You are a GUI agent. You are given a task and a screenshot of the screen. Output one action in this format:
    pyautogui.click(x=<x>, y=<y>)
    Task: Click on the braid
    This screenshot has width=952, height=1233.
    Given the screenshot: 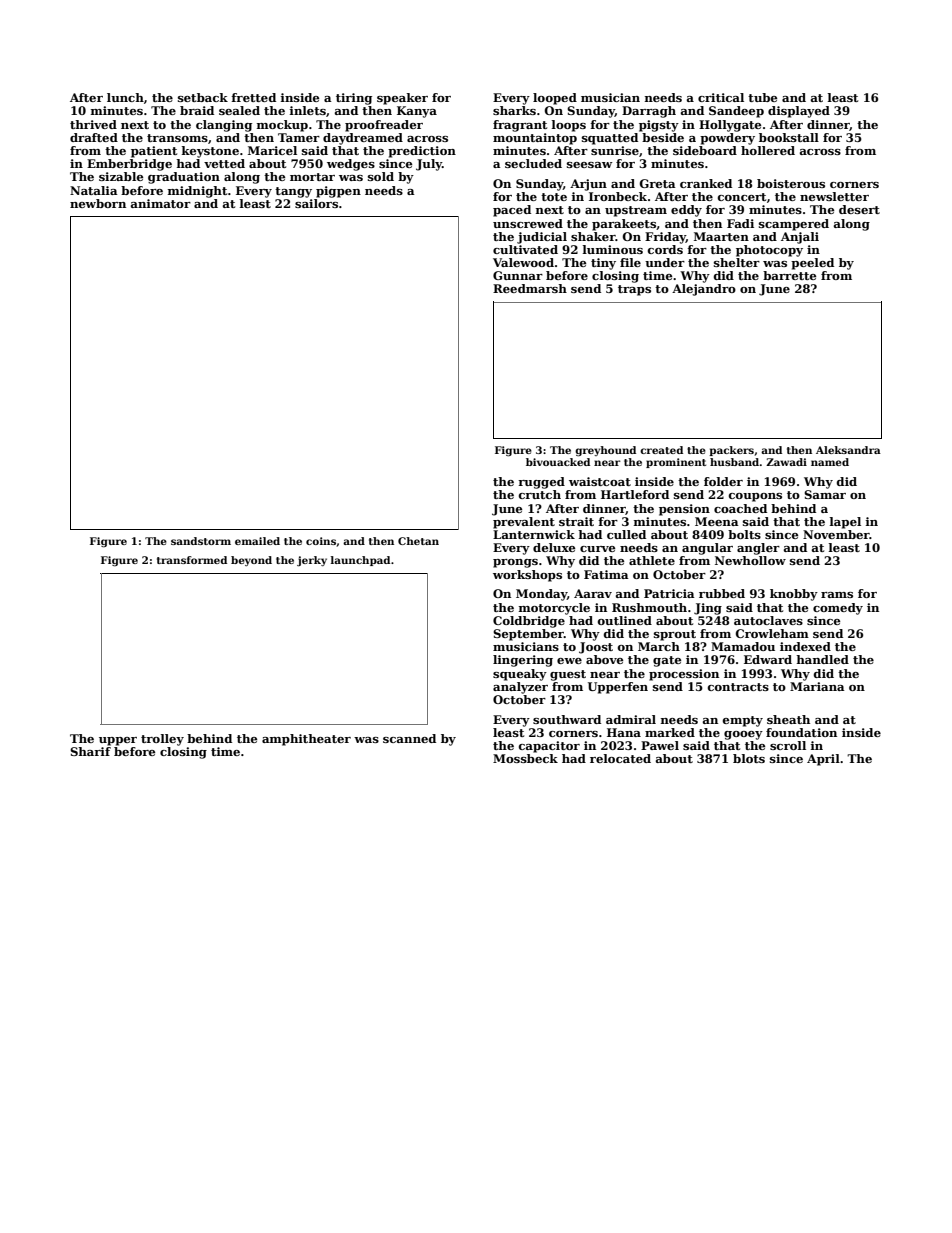 What is the action you would take?
    pyautogui.click(x=197, y=110)
